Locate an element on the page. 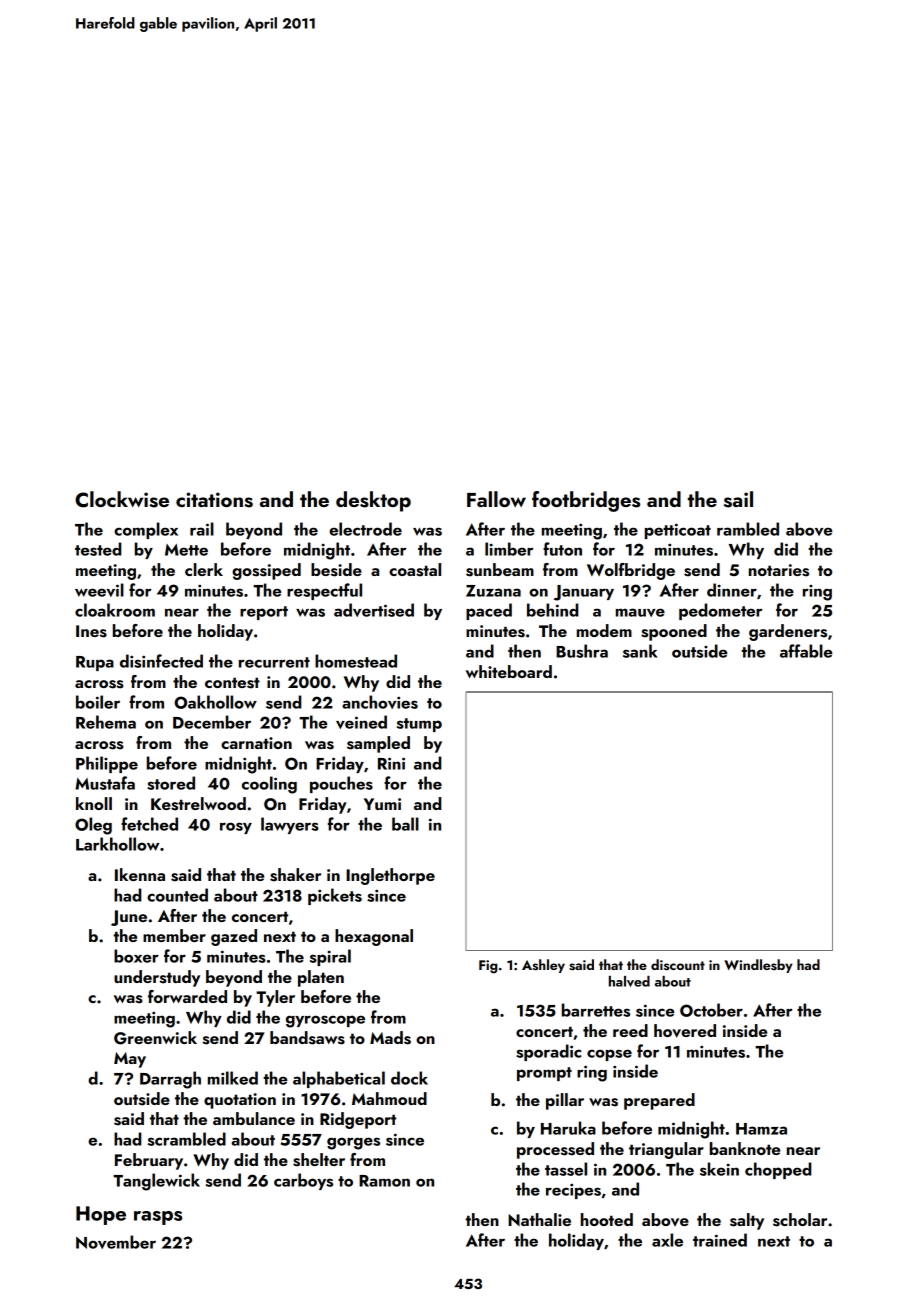 This page has width=908, height=1316. Mads is located at coordinates (390, 1038).
